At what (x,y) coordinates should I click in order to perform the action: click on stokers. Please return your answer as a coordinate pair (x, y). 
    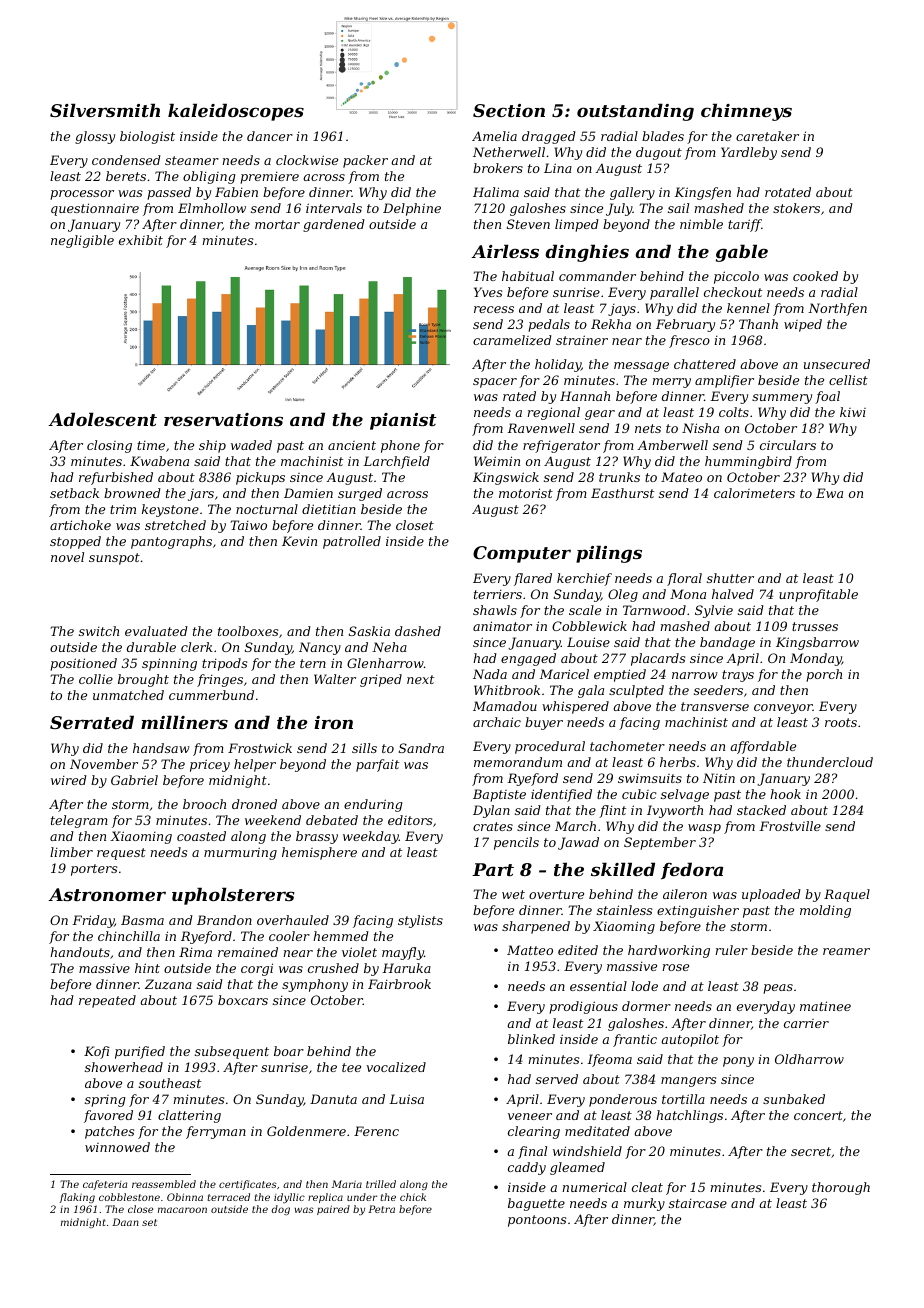
    Looking at the image, I should click on (796, 208).
